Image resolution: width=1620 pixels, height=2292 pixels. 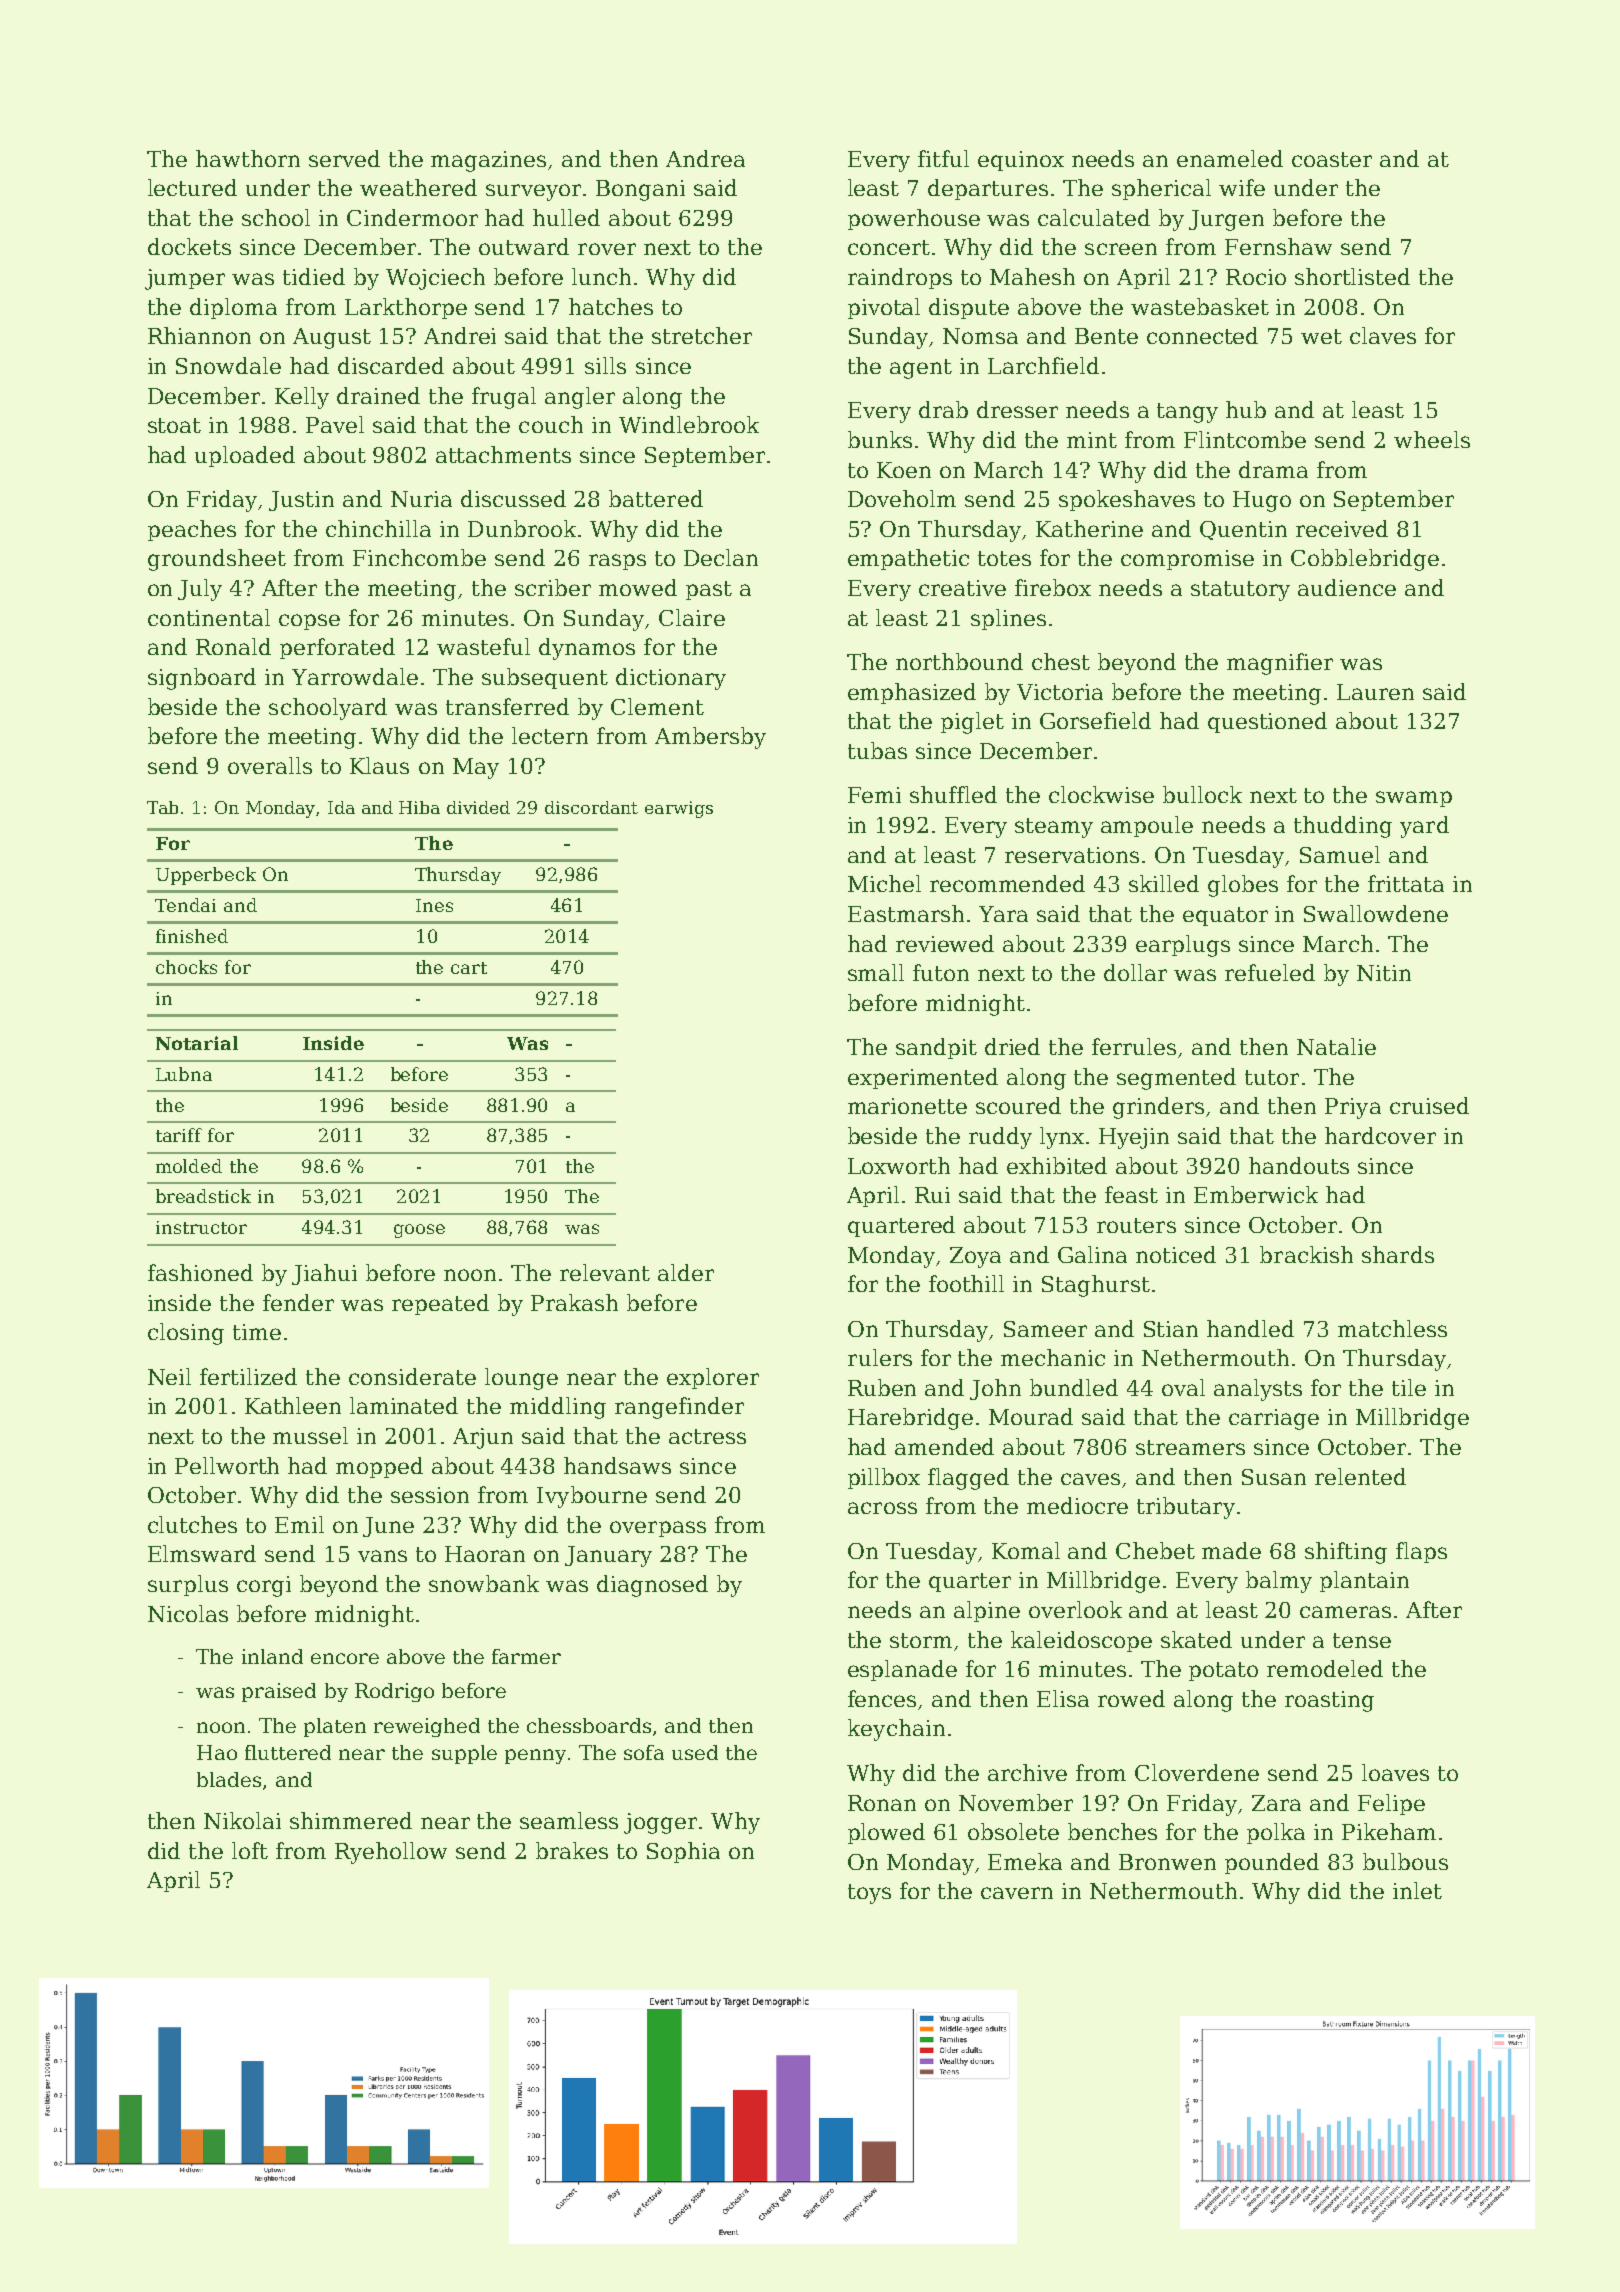 I want to click on brakes, so click(x=572, y=1850).
